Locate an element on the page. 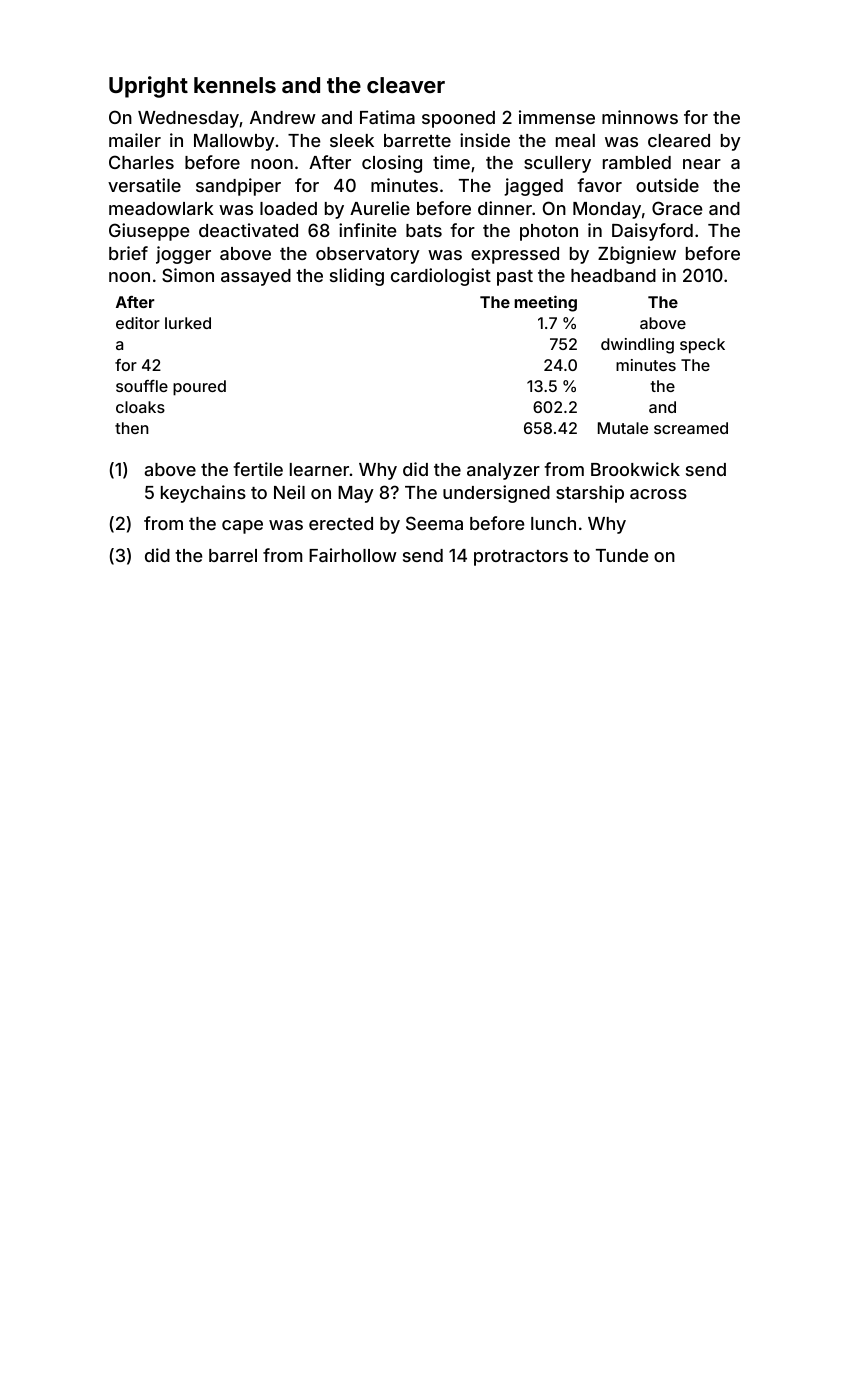  mailer is located at coordinates (135, 140).
